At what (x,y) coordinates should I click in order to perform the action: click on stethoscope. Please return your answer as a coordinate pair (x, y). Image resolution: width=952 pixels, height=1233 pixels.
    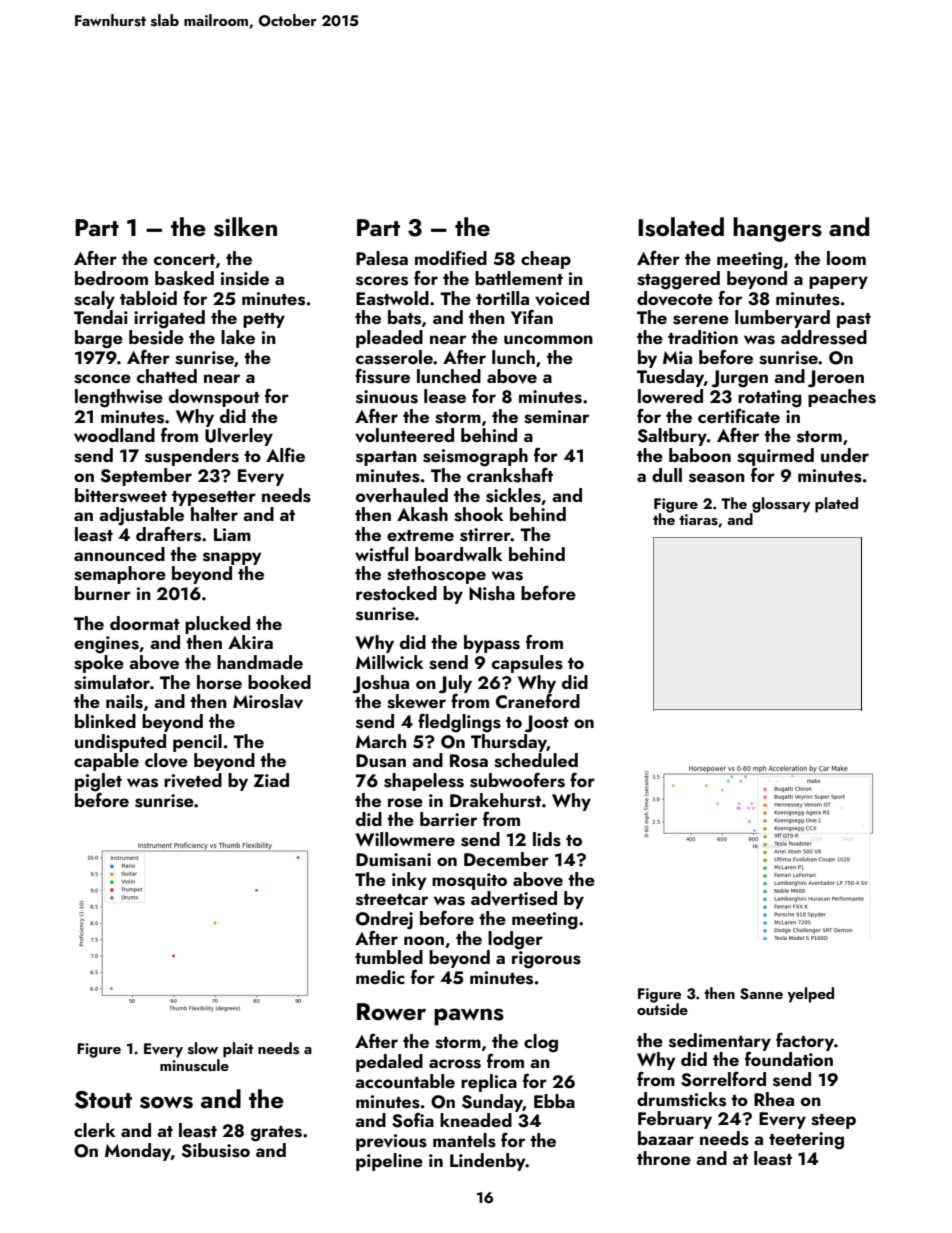
    Looking at the image, I should click on (436, 575).
